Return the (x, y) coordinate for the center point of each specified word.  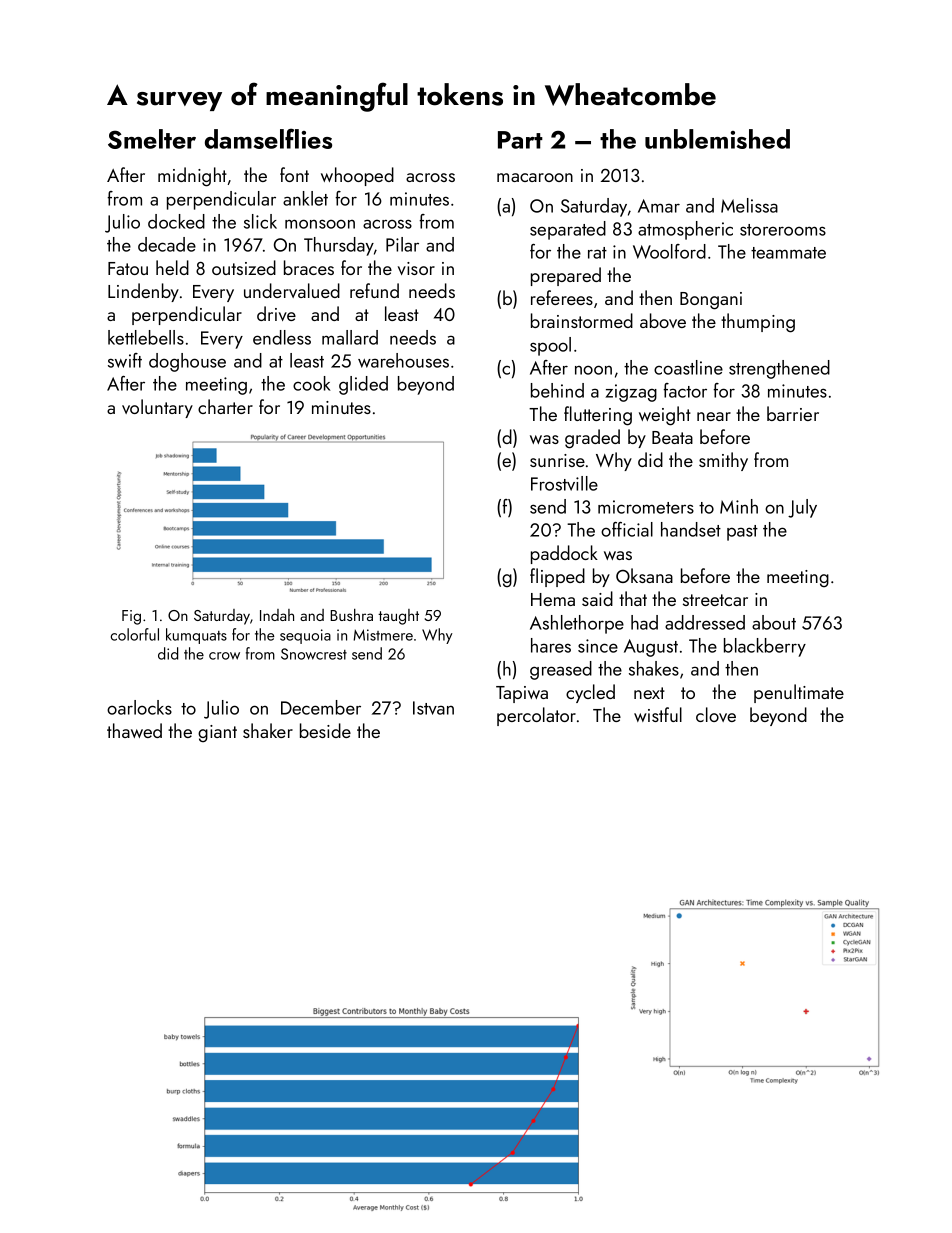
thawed (134, 730)
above (663, 320)
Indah (277, 615)
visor (416, 268)
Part (520, 140)
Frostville (564, 483)
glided (363, 385)
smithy (723, 461)
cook (312, 383)
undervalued (292, 290)
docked (176, 221)
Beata (672, 437)
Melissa (749, 205)
